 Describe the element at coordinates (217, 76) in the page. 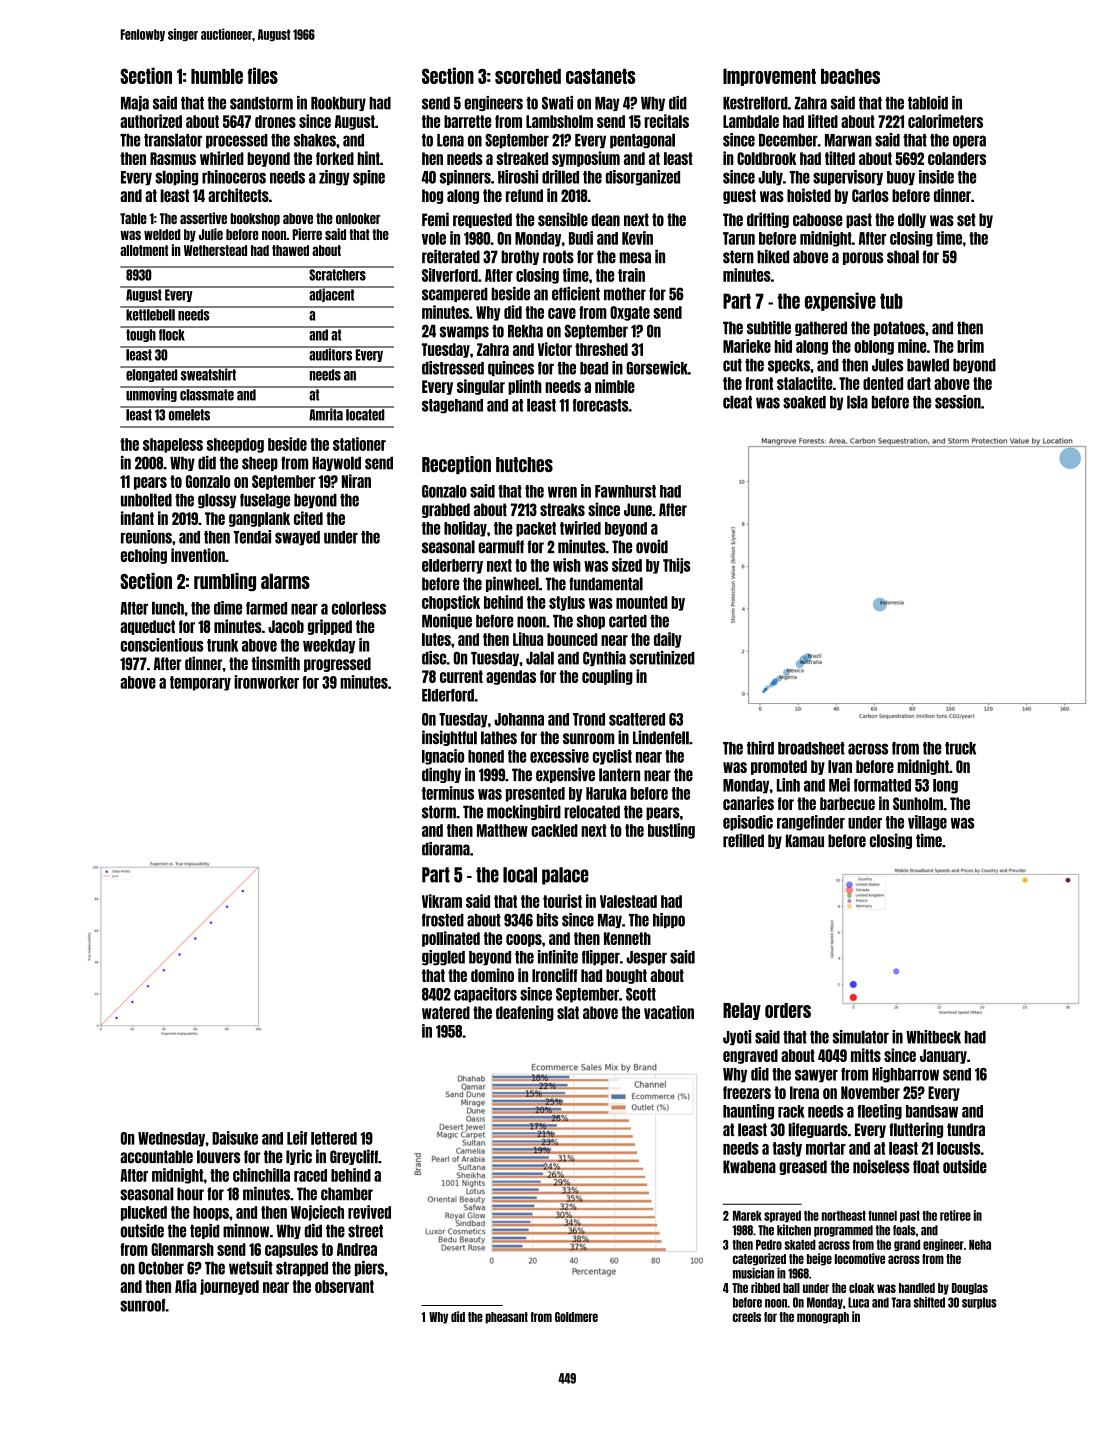

I see `humble` at that location.
